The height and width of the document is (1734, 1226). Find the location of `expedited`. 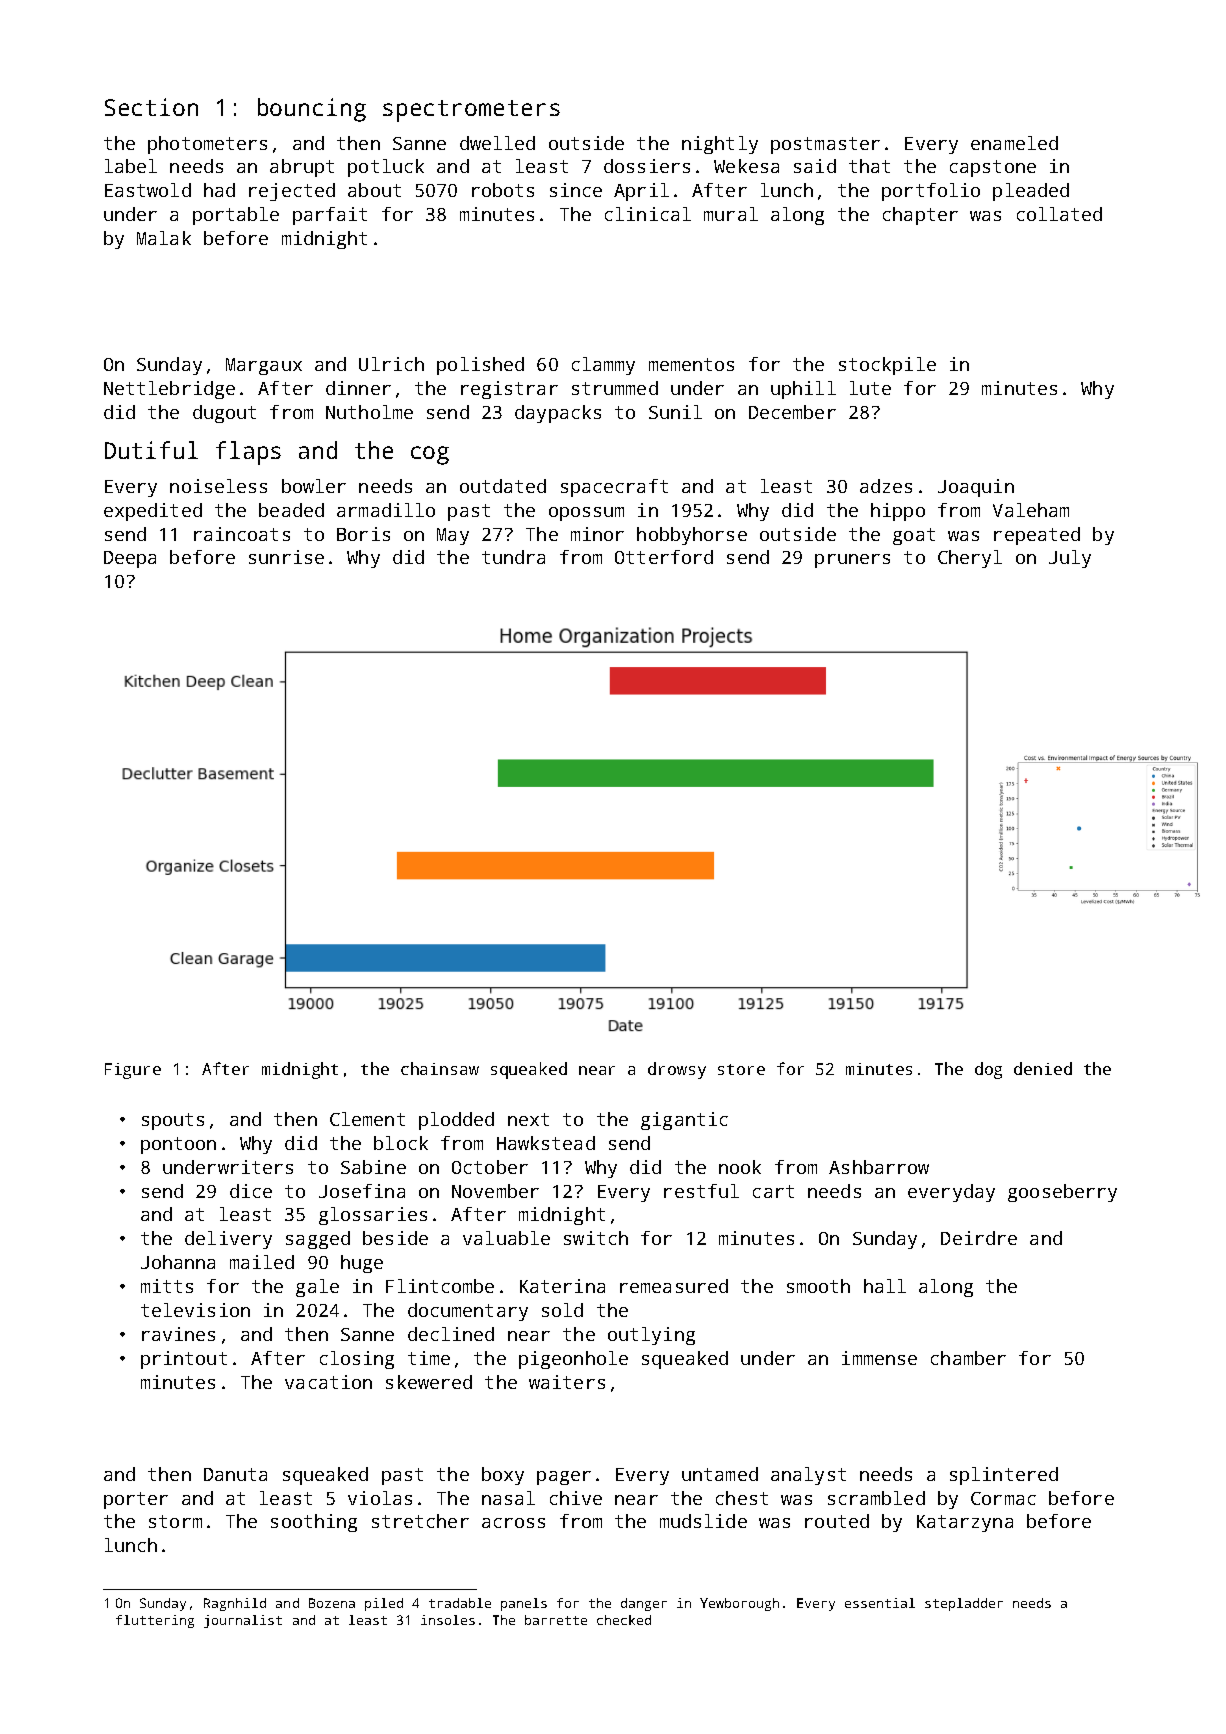

expedited is located at coordinates (153, 512).
